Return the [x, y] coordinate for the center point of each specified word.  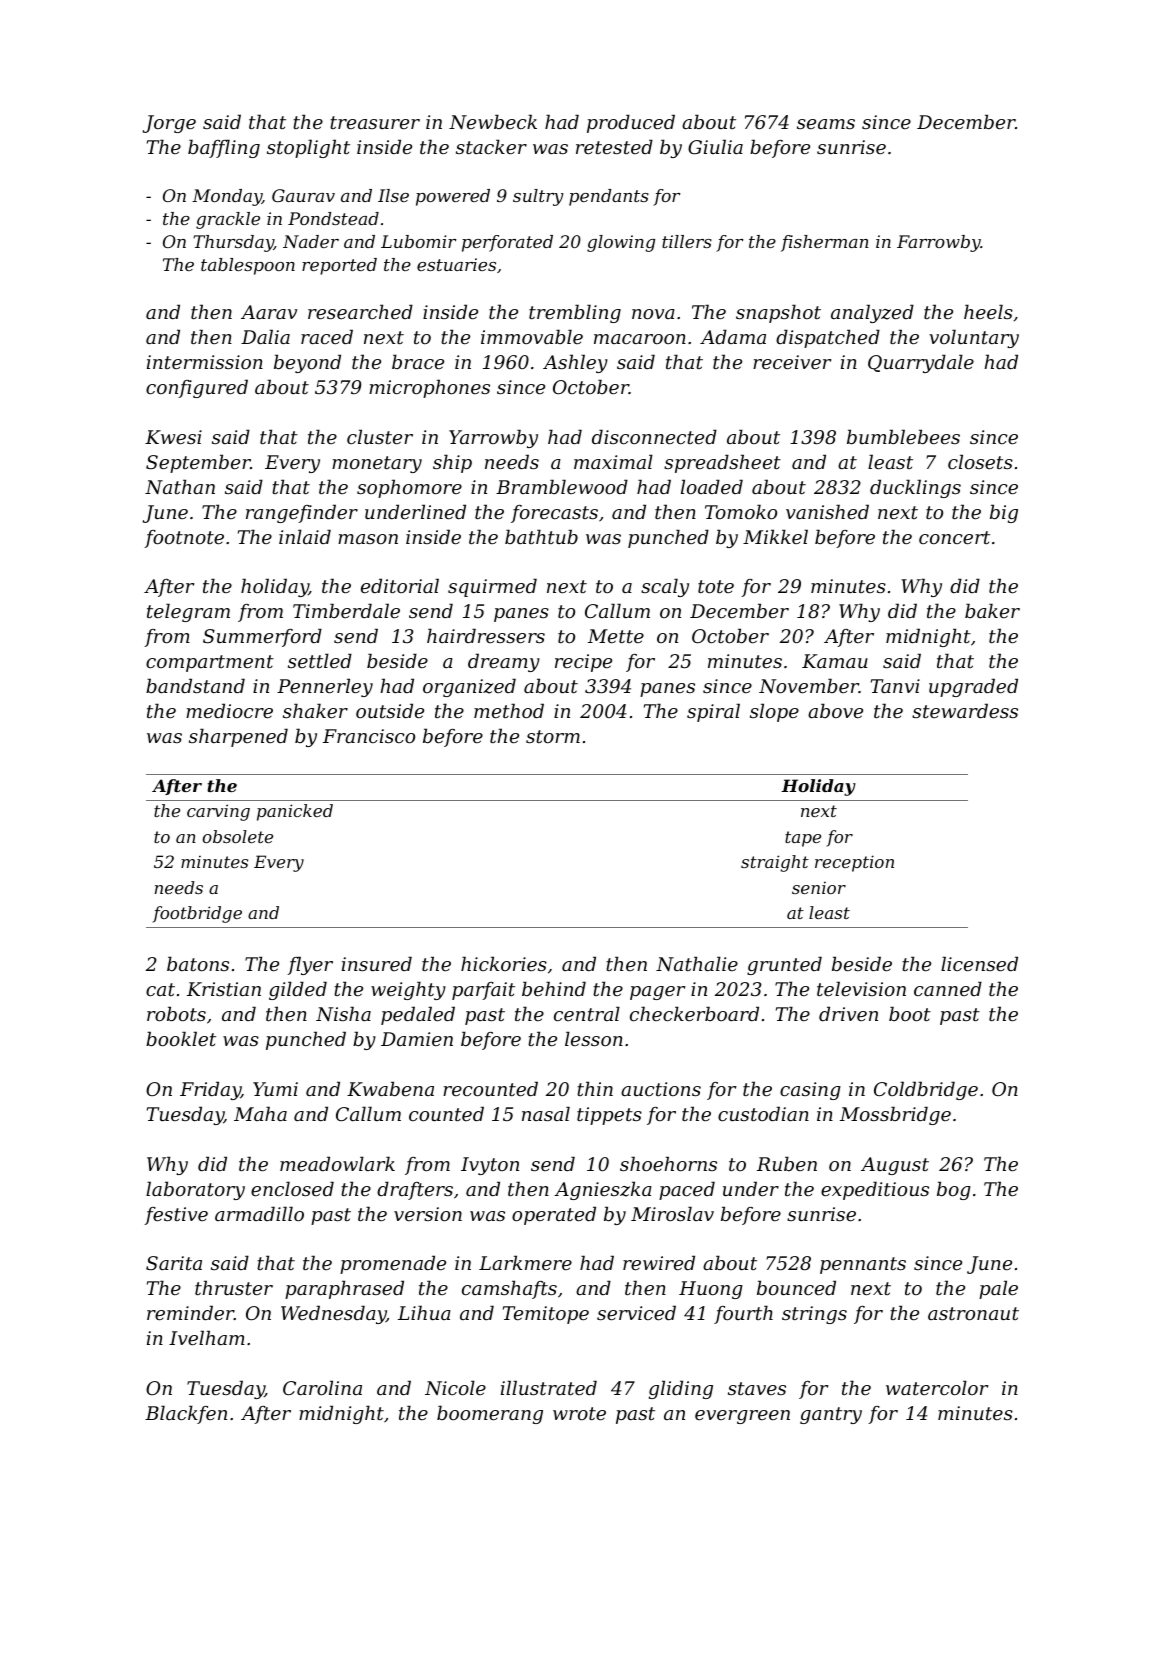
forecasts [554, 514]
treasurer [375, 122]
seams [826, 124]
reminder [190, 1312]
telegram [188, 612]
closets [980, 461]
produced [631, 123]
